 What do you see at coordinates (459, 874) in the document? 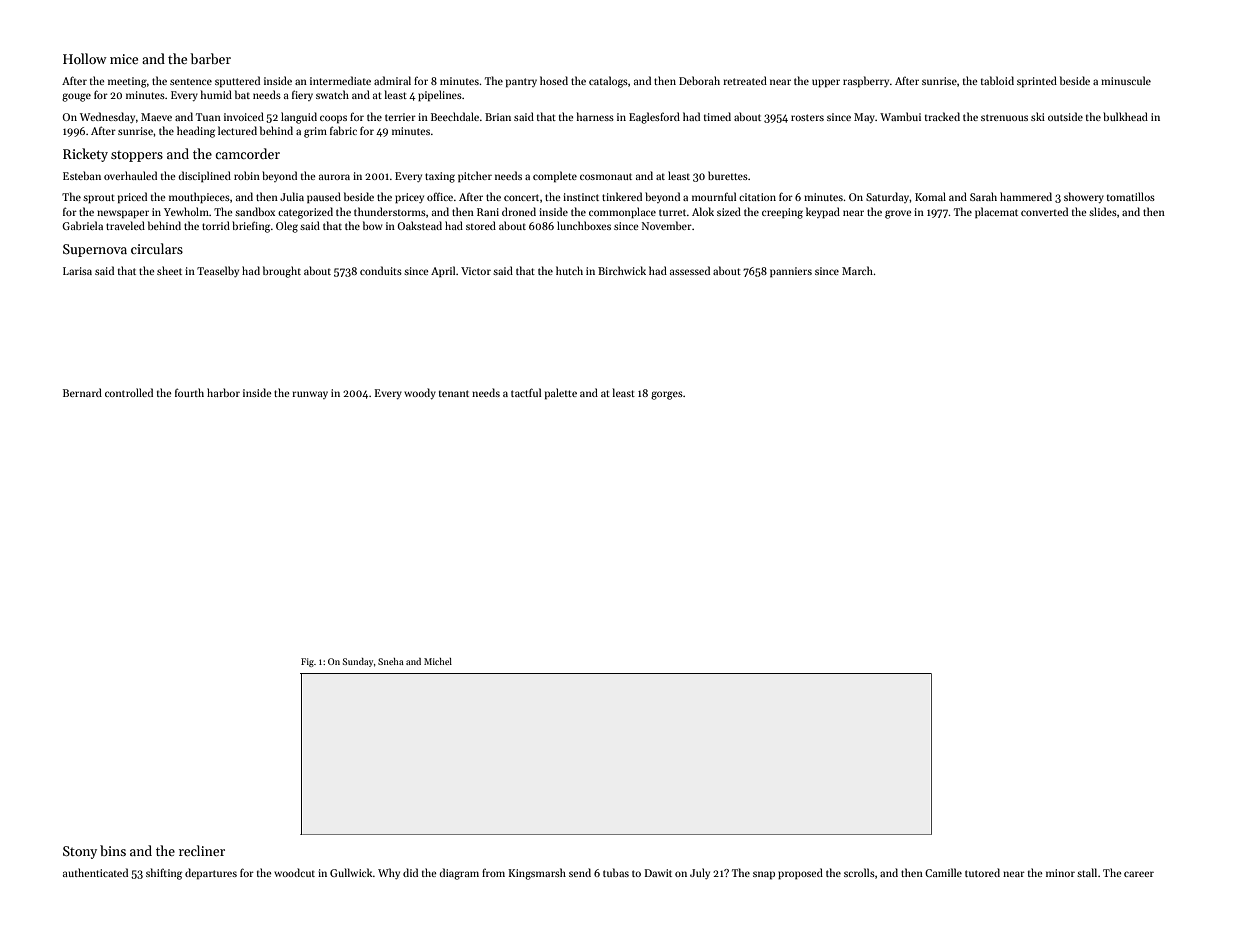
I see `diagram` at bounding box center [459, 874].
